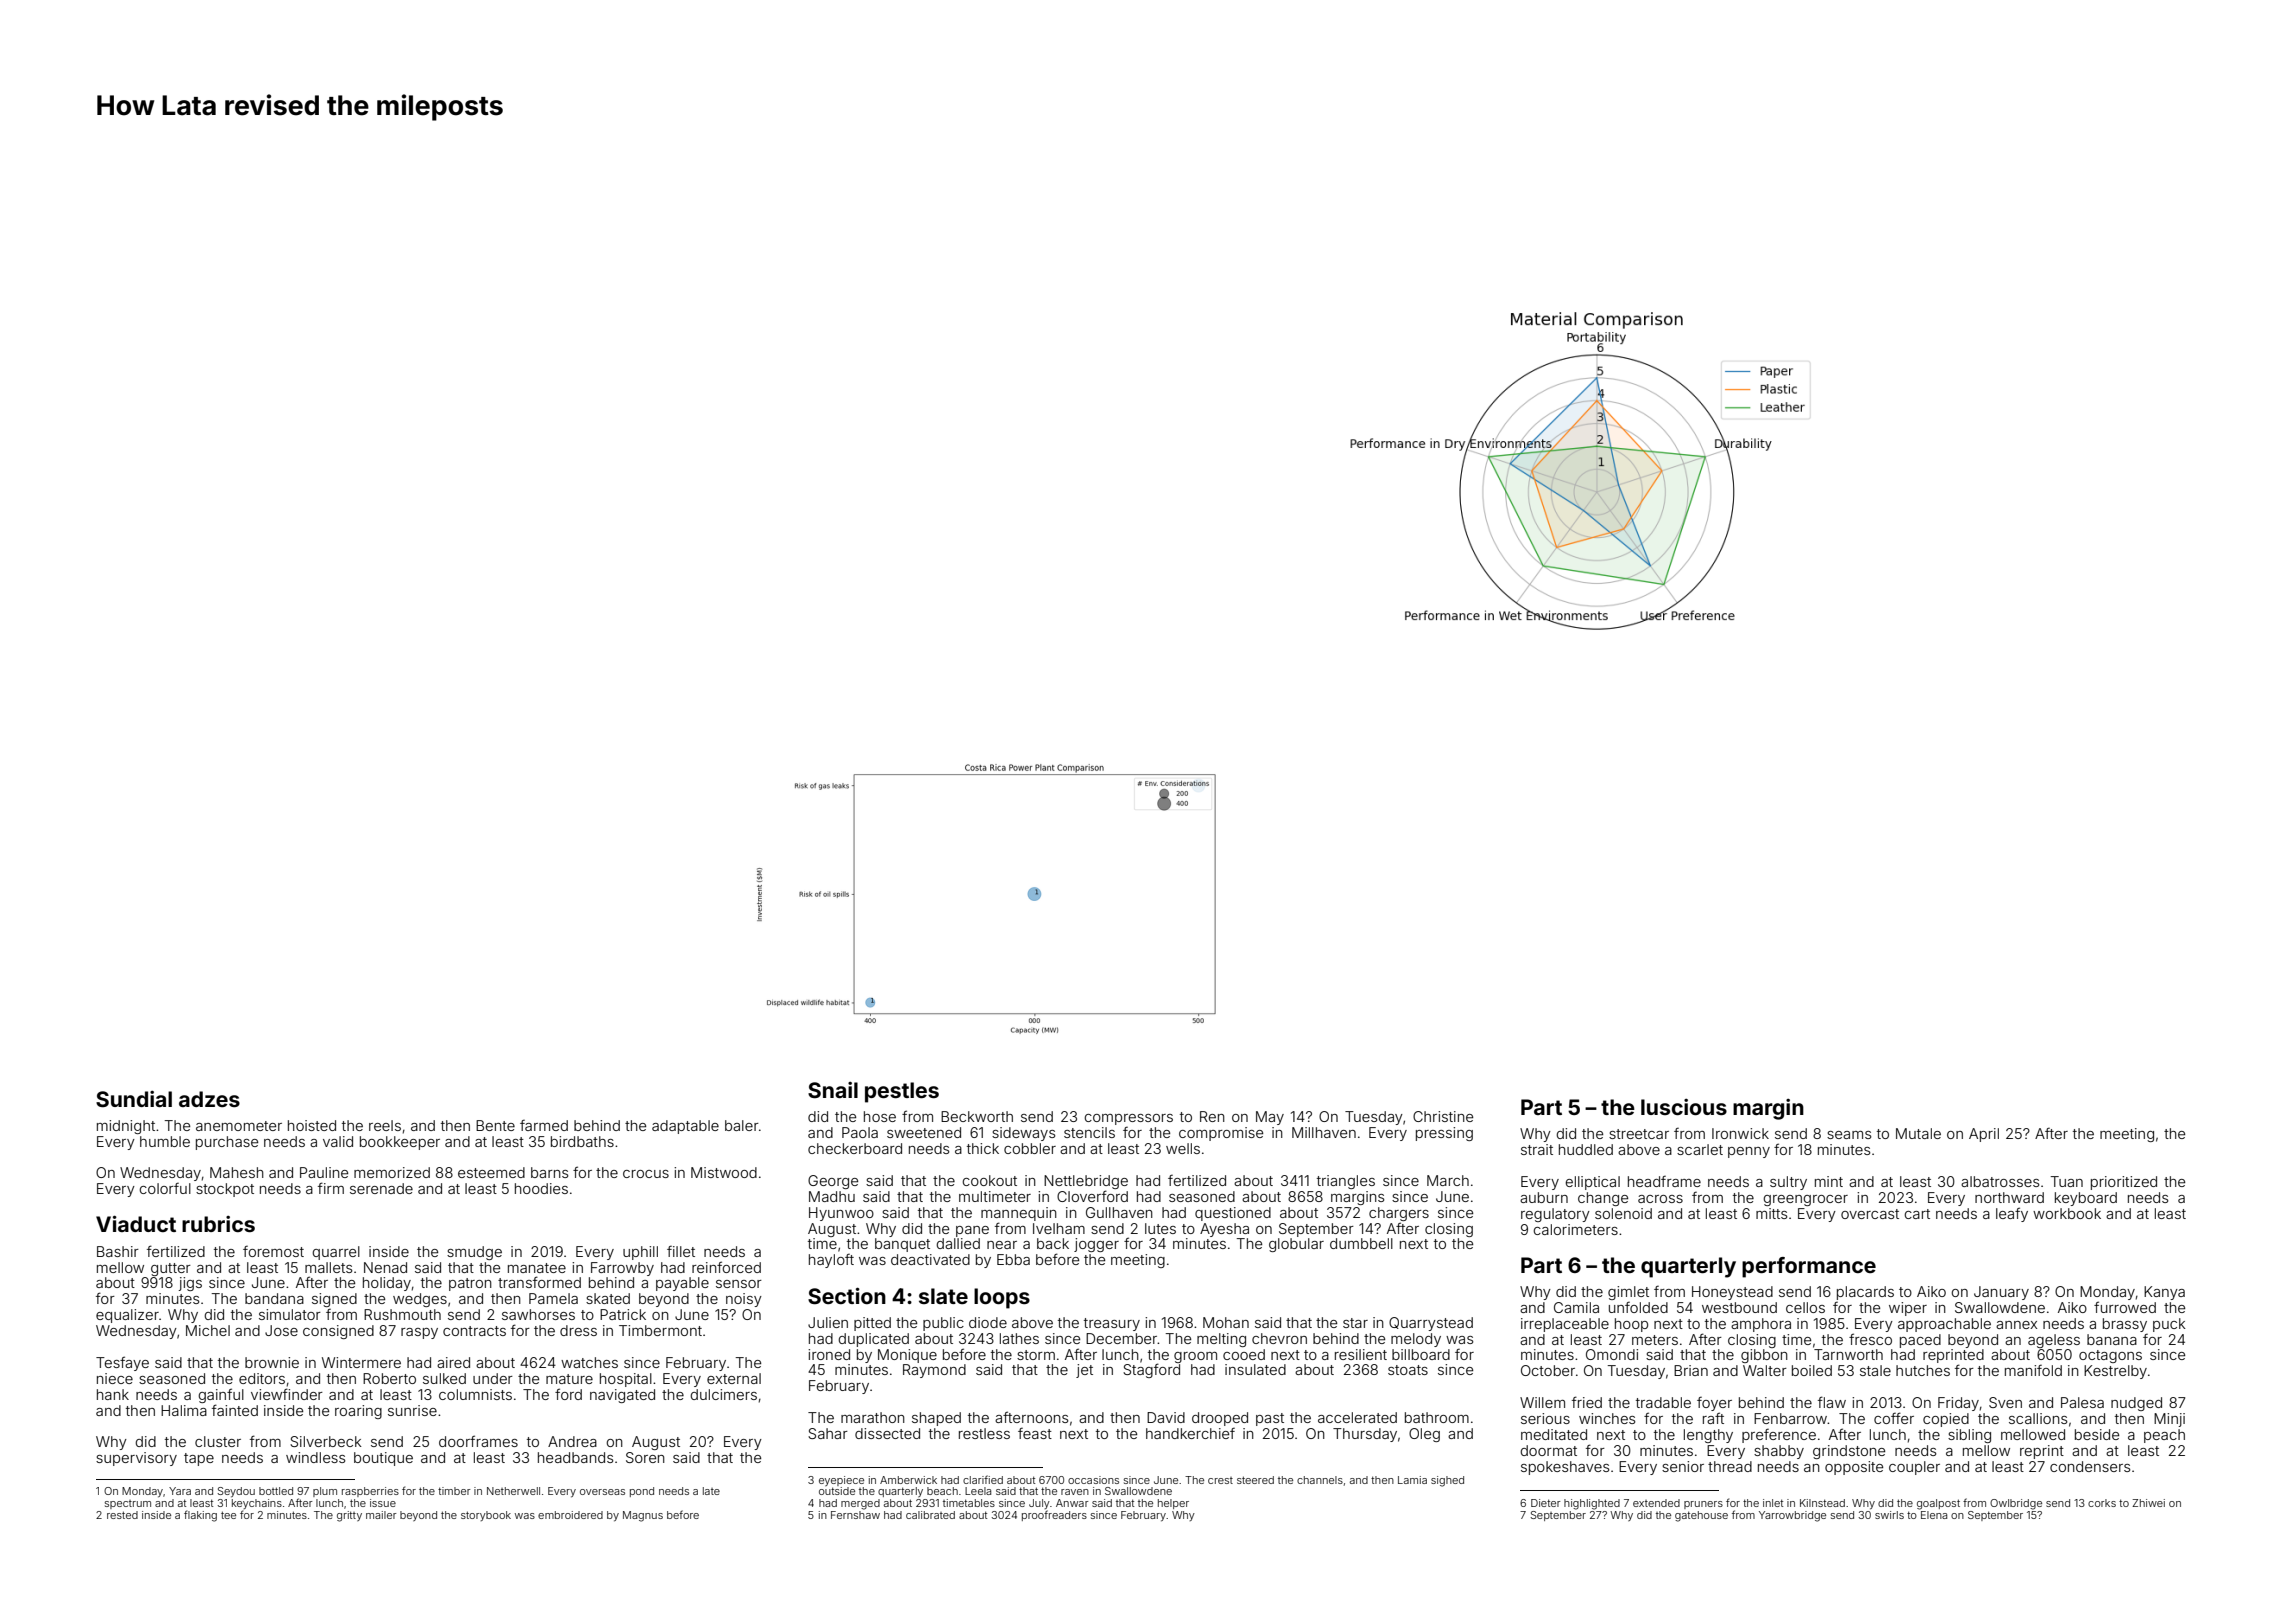 Image resolution: width=2282 pixels, height=1614 pixels. What do you see at coordinates (1918, 1133) in the screenshot?
I see `Mutale` at bounding box center [1918, 1133].
